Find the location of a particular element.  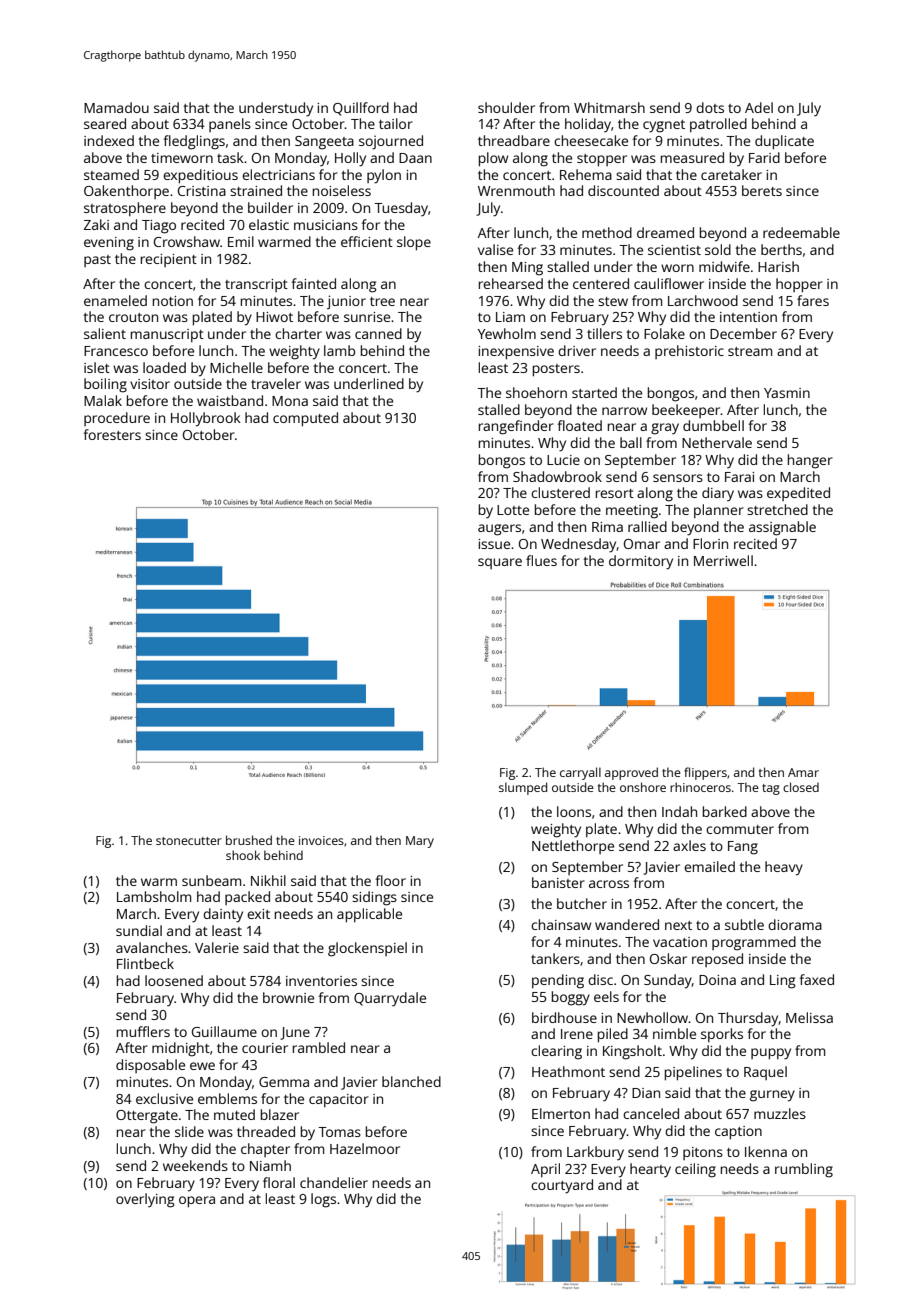

Merriwell is located at coordinates (723, 560).
